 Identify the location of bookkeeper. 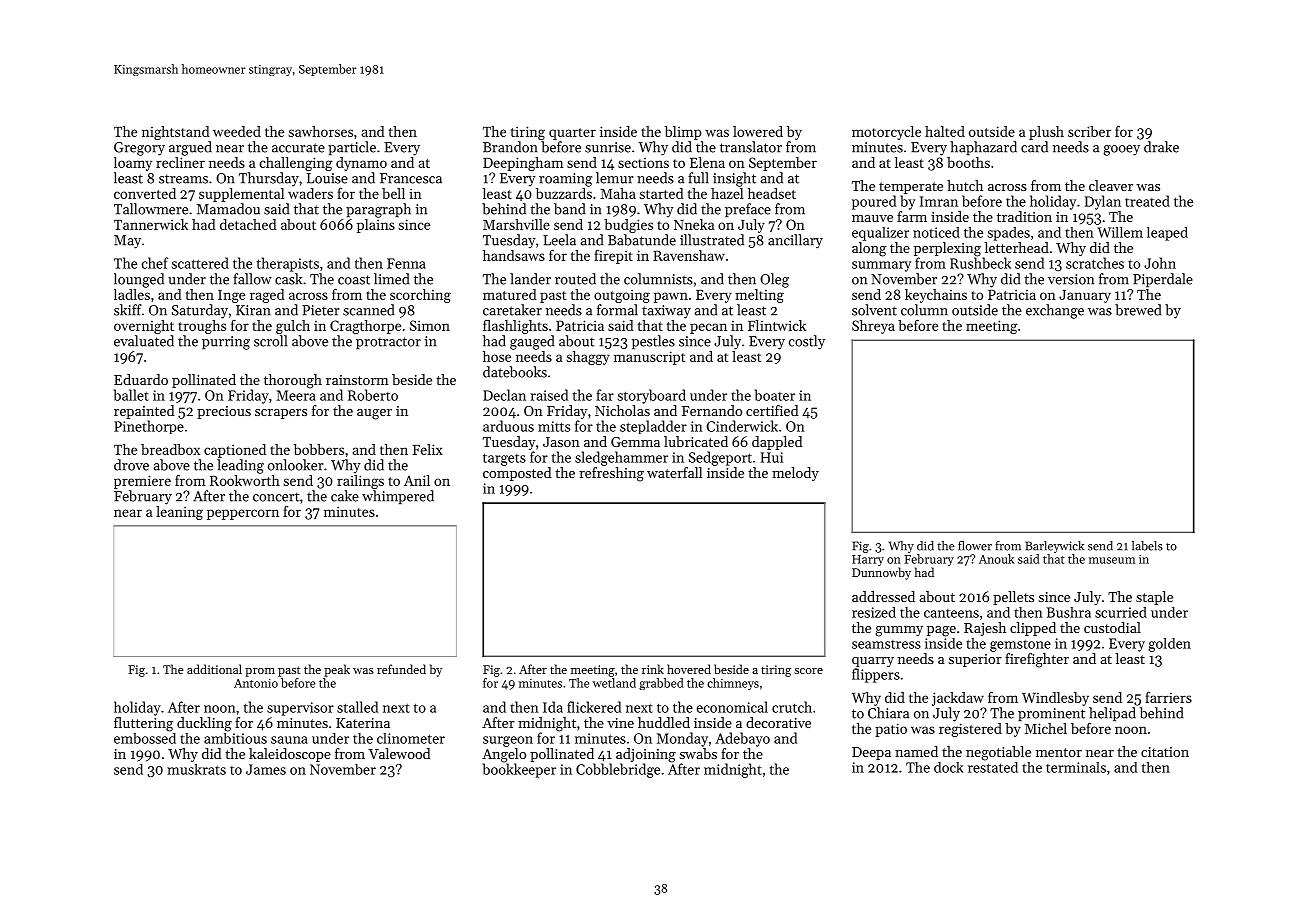
(519, 770).
